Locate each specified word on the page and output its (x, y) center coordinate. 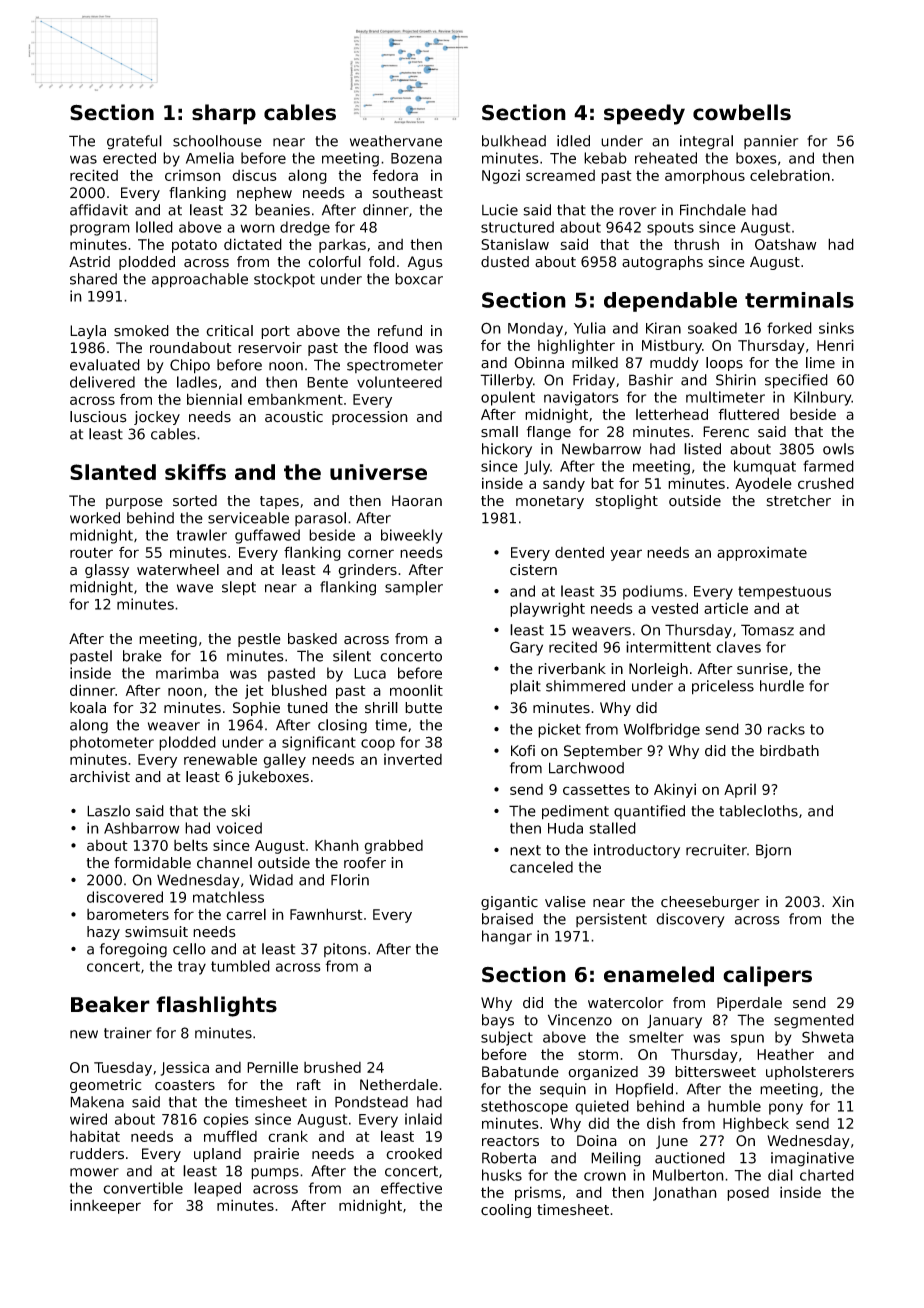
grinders (367, 571)
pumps (275, 1174)
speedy (644, 114)
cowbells (742, 112)
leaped (217, 1189)
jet (254, 691)
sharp (224, 114)
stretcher (799, 501)
